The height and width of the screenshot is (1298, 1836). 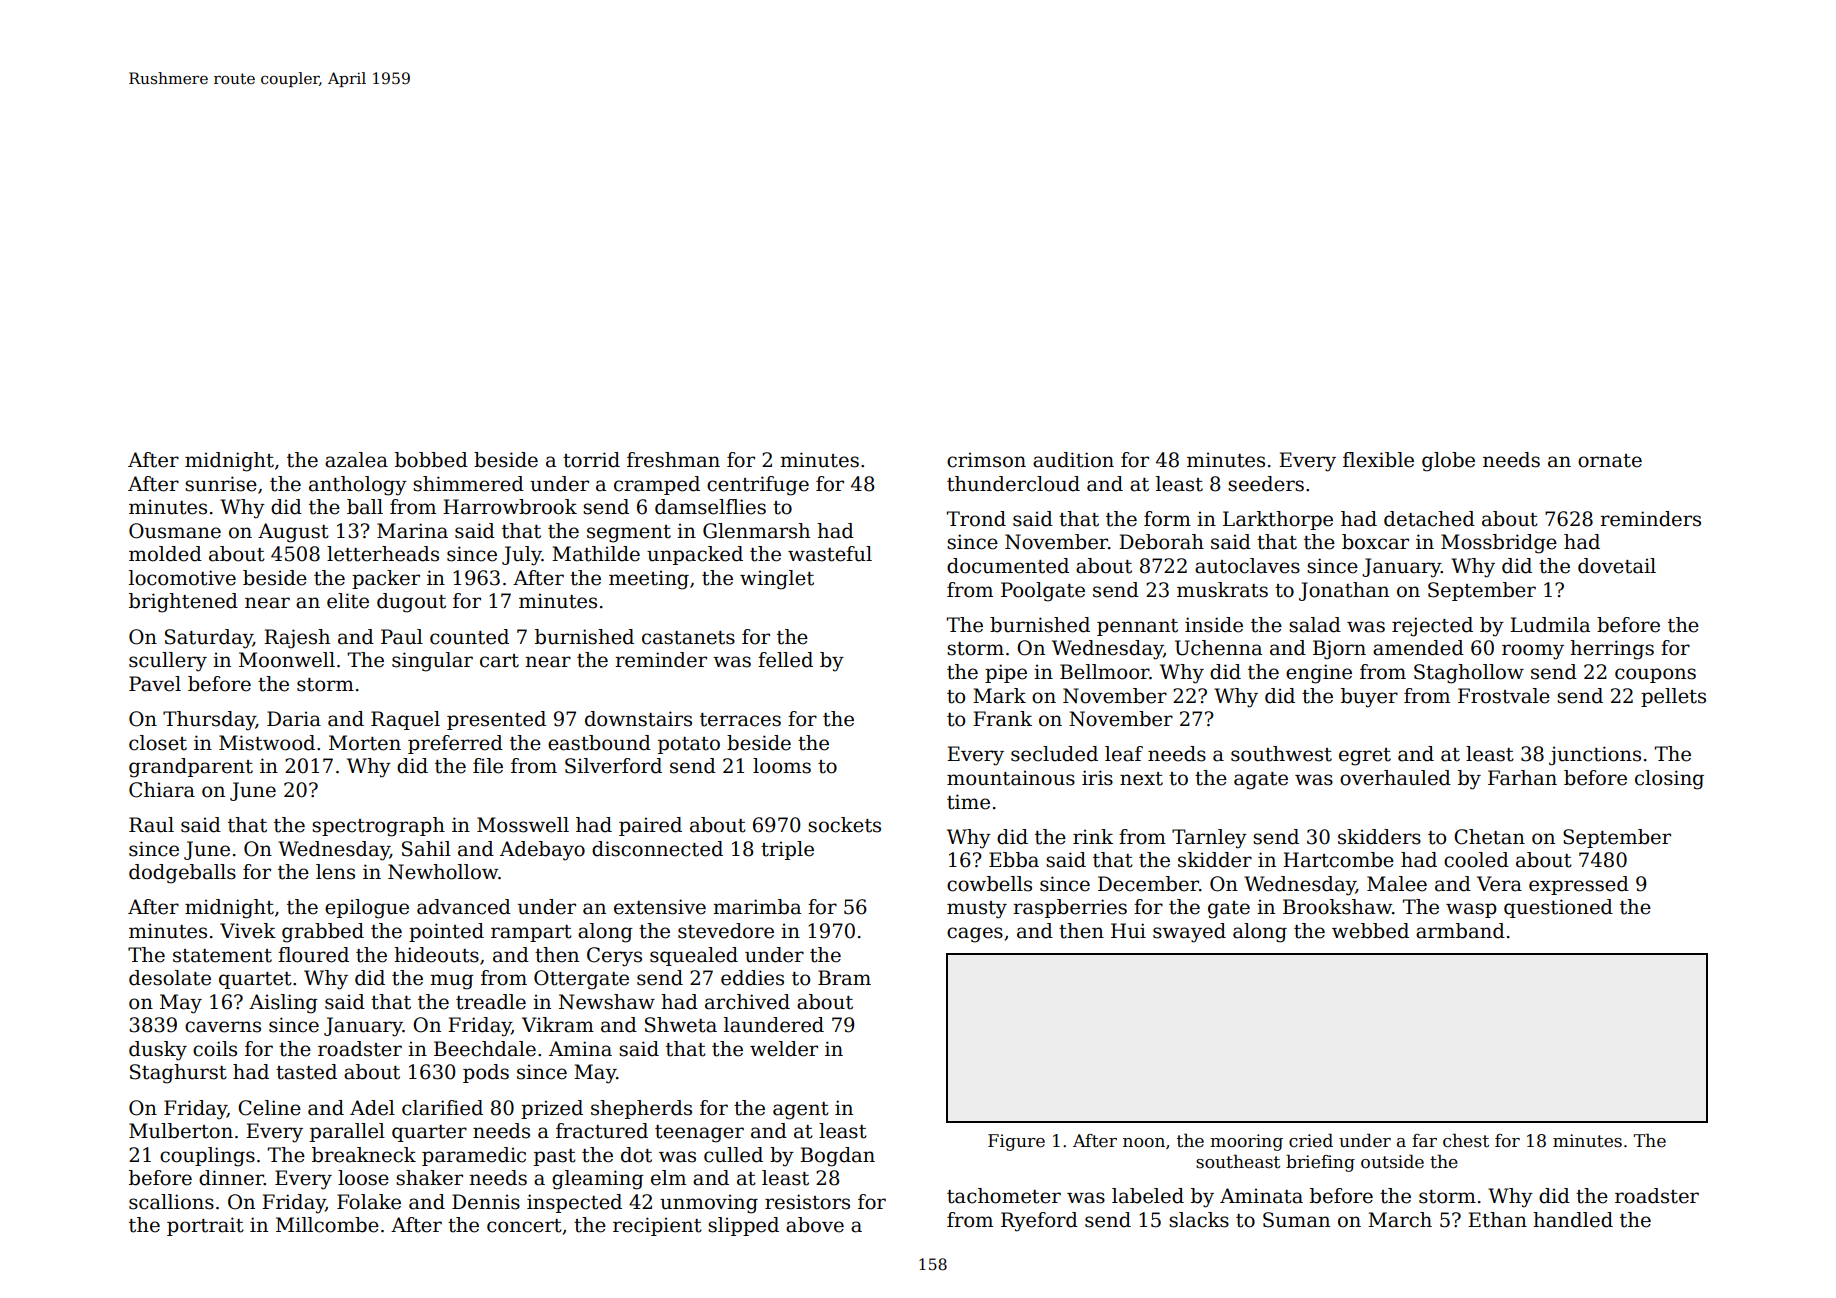 I want to click on mountainous, so click(x=1011, y=778).
